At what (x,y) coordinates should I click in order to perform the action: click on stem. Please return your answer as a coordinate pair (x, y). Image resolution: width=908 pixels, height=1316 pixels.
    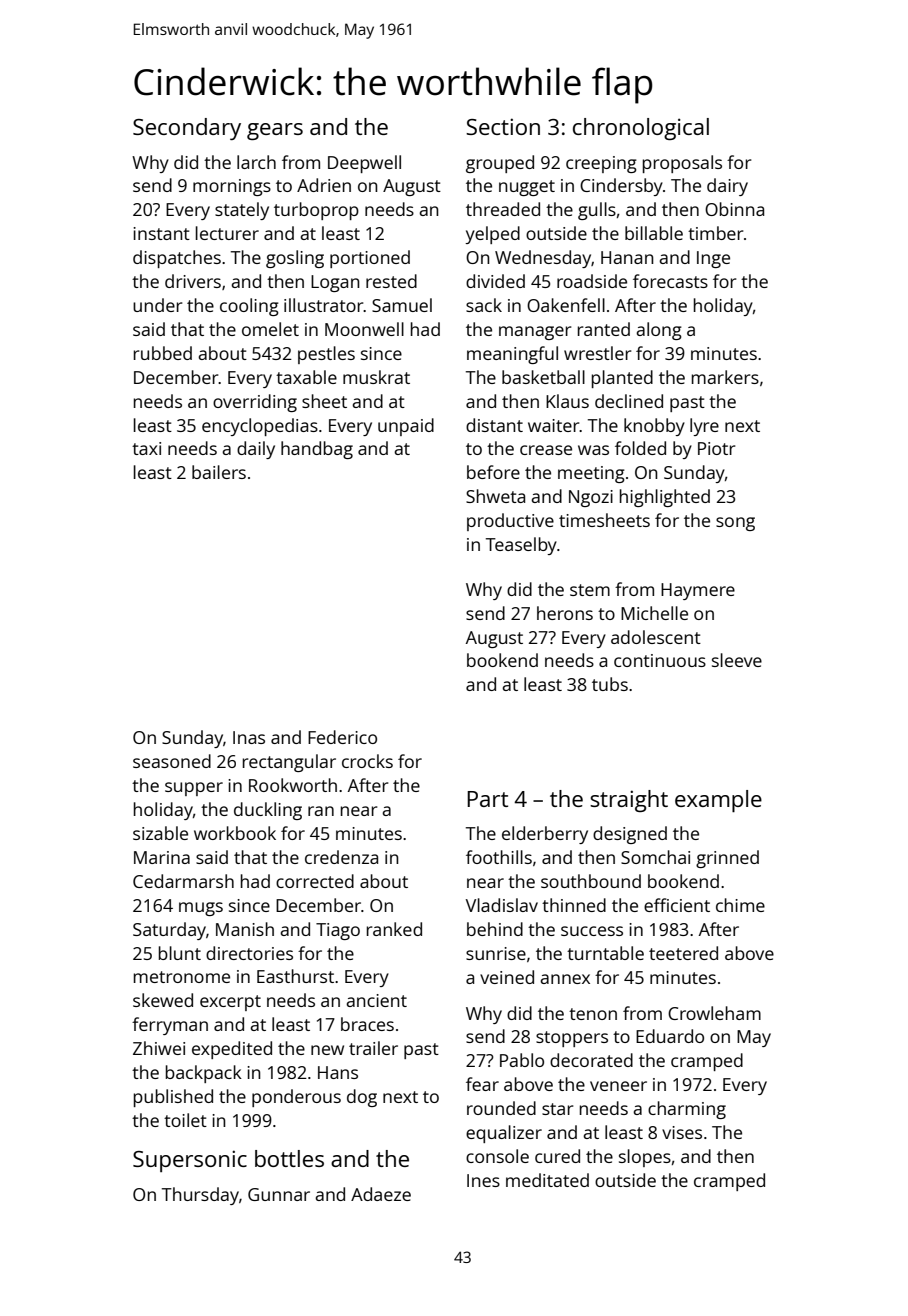
    Looking at the image, I should click on (590, 590).
